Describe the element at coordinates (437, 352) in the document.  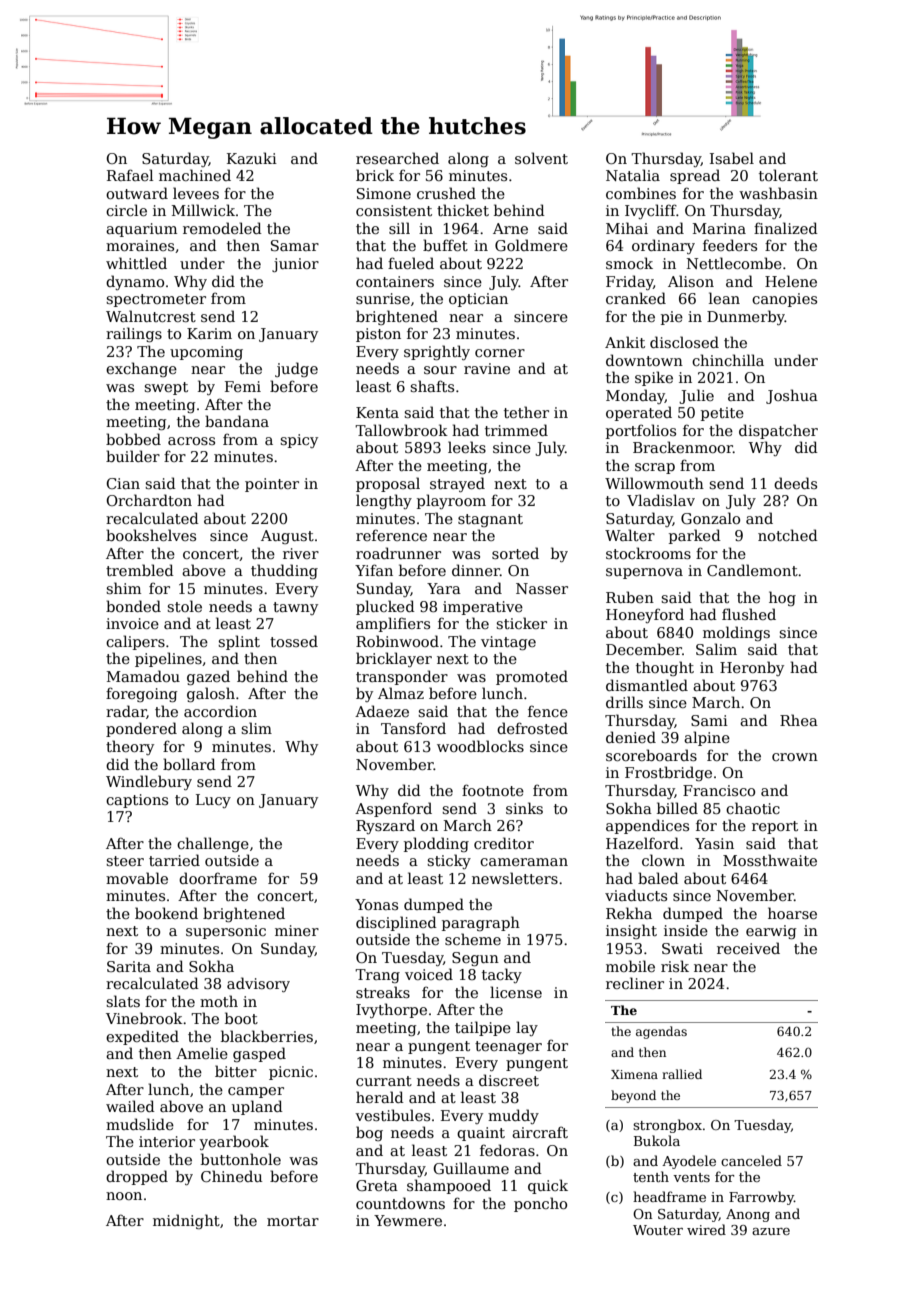
I see `sprightly` at that location.
